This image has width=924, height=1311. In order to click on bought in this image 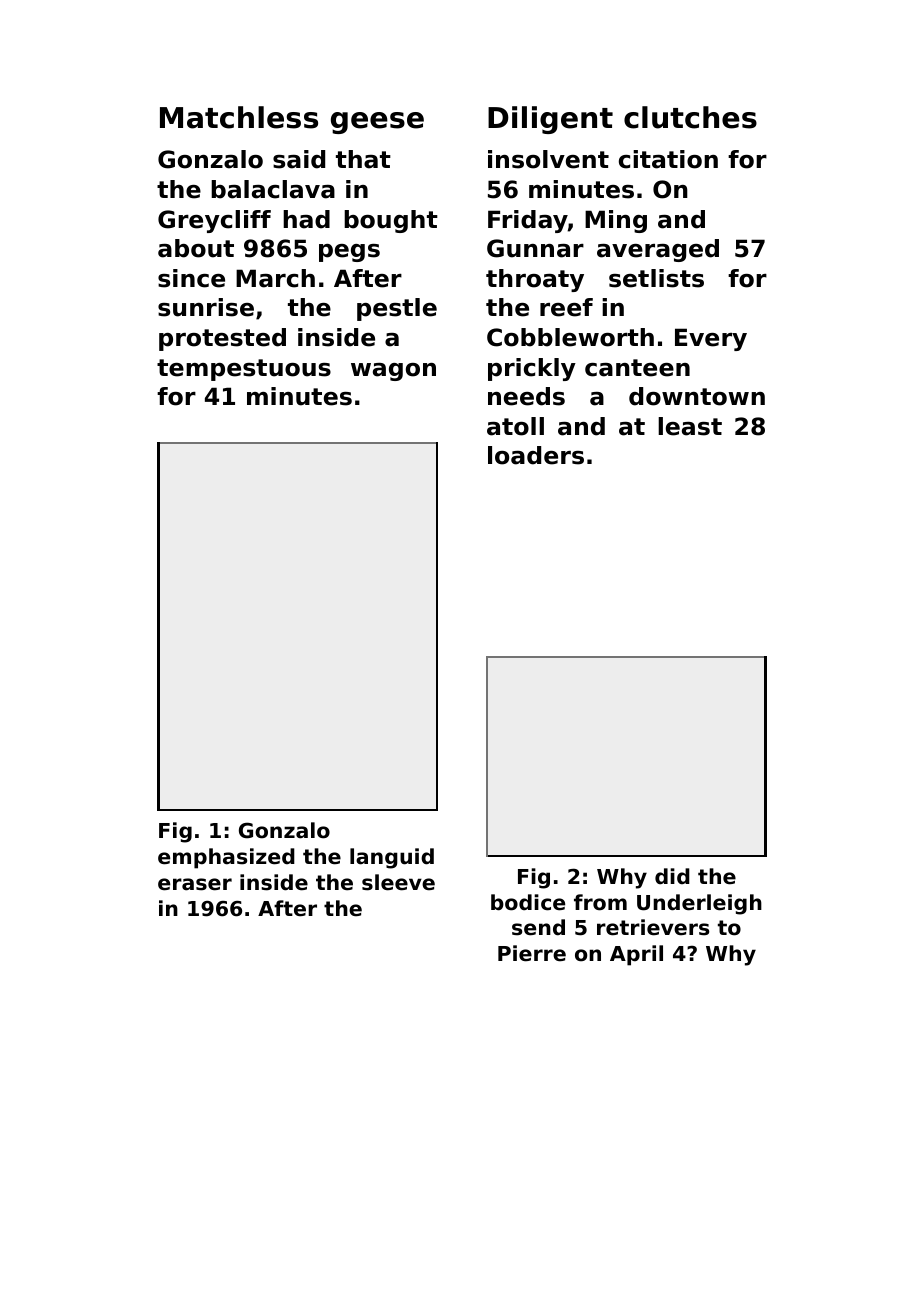, I will do `click(391, 221)`.
